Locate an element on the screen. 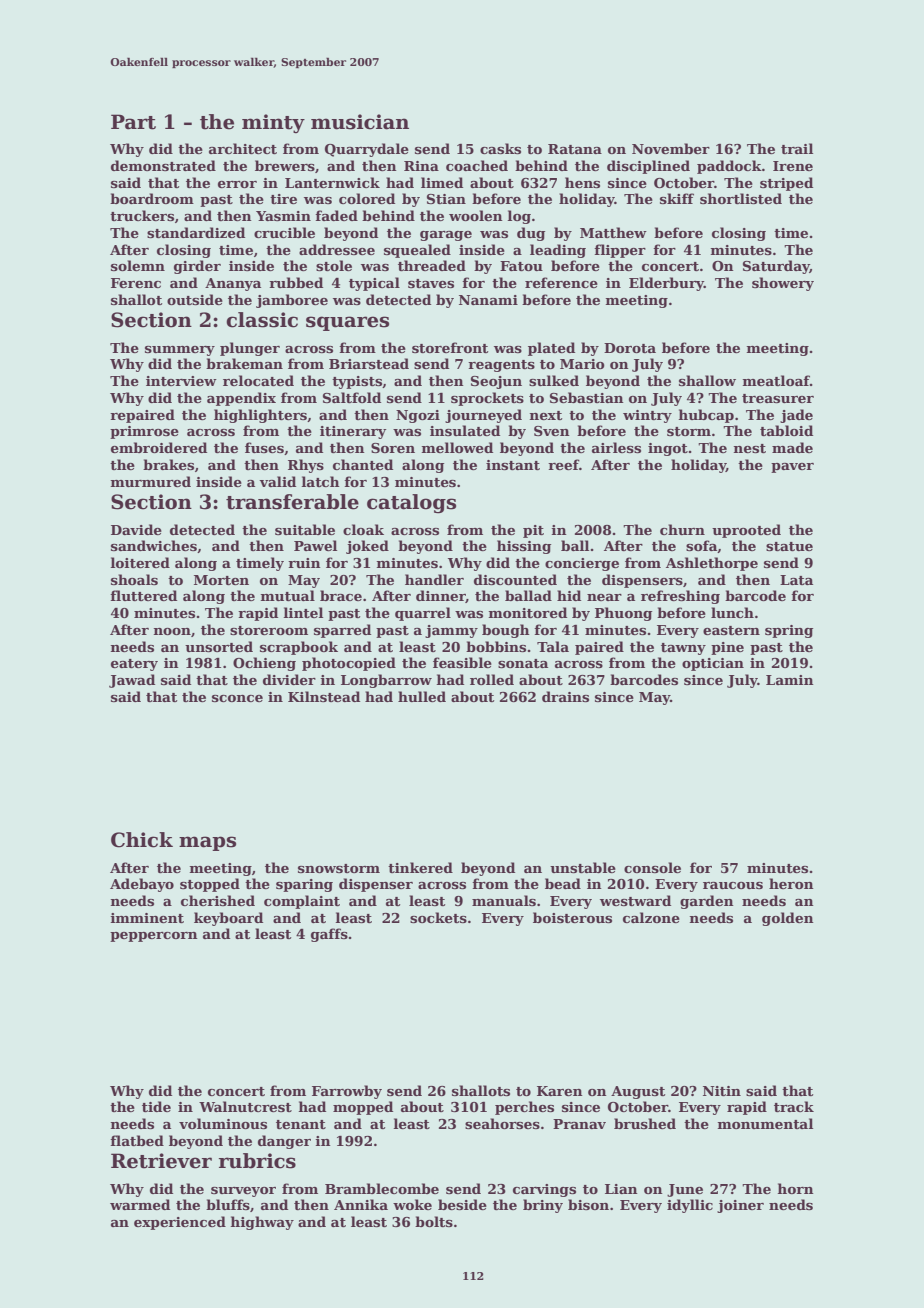  striped is located at coordinates (786, 184).
